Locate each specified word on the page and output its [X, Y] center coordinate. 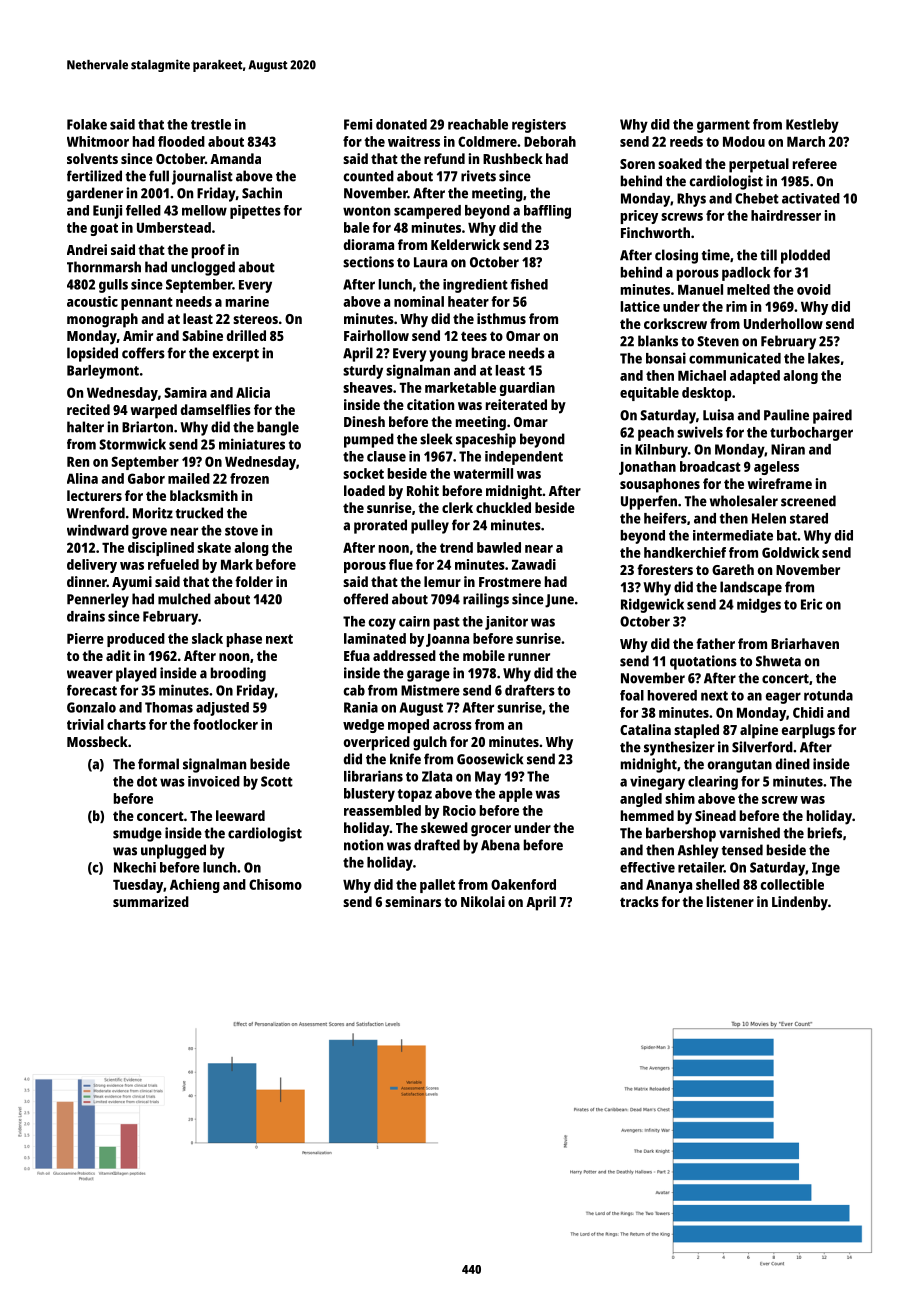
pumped [369, 440]
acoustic [92, 301]
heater [468, 301]
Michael [702, 375]
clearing [713, 783]
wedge [363, 726]
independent [524, 458]
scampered [427, 212]
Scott [277, 781]
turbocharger [811, 434]
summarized [151, 901]
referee [815, 163]
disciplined [161, 549]
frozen [249, 478]
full [159, 176]
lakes [824, 358]
